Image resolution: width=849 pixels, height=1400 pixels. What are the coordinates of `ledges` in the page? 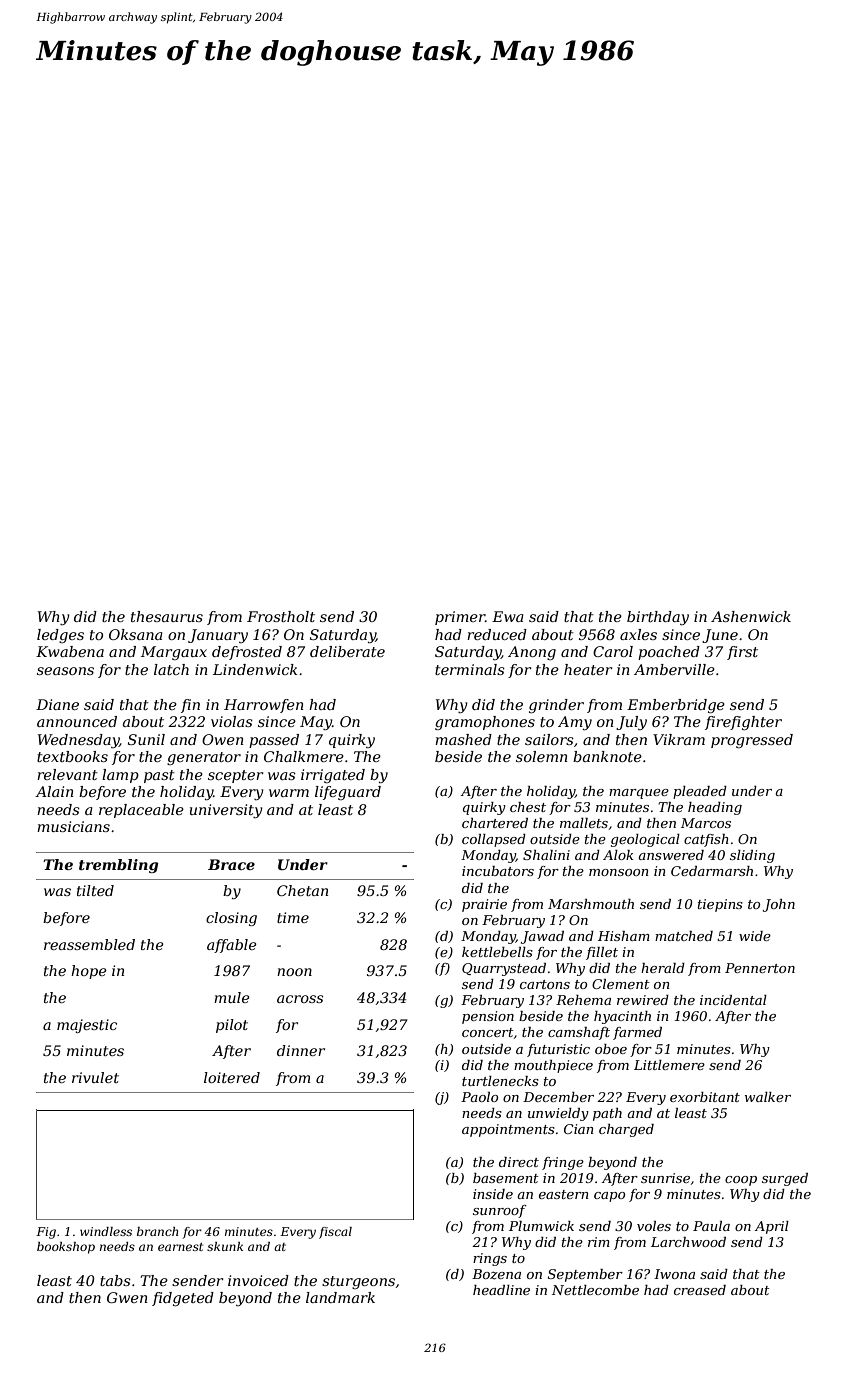 It's located at (60, 636).
